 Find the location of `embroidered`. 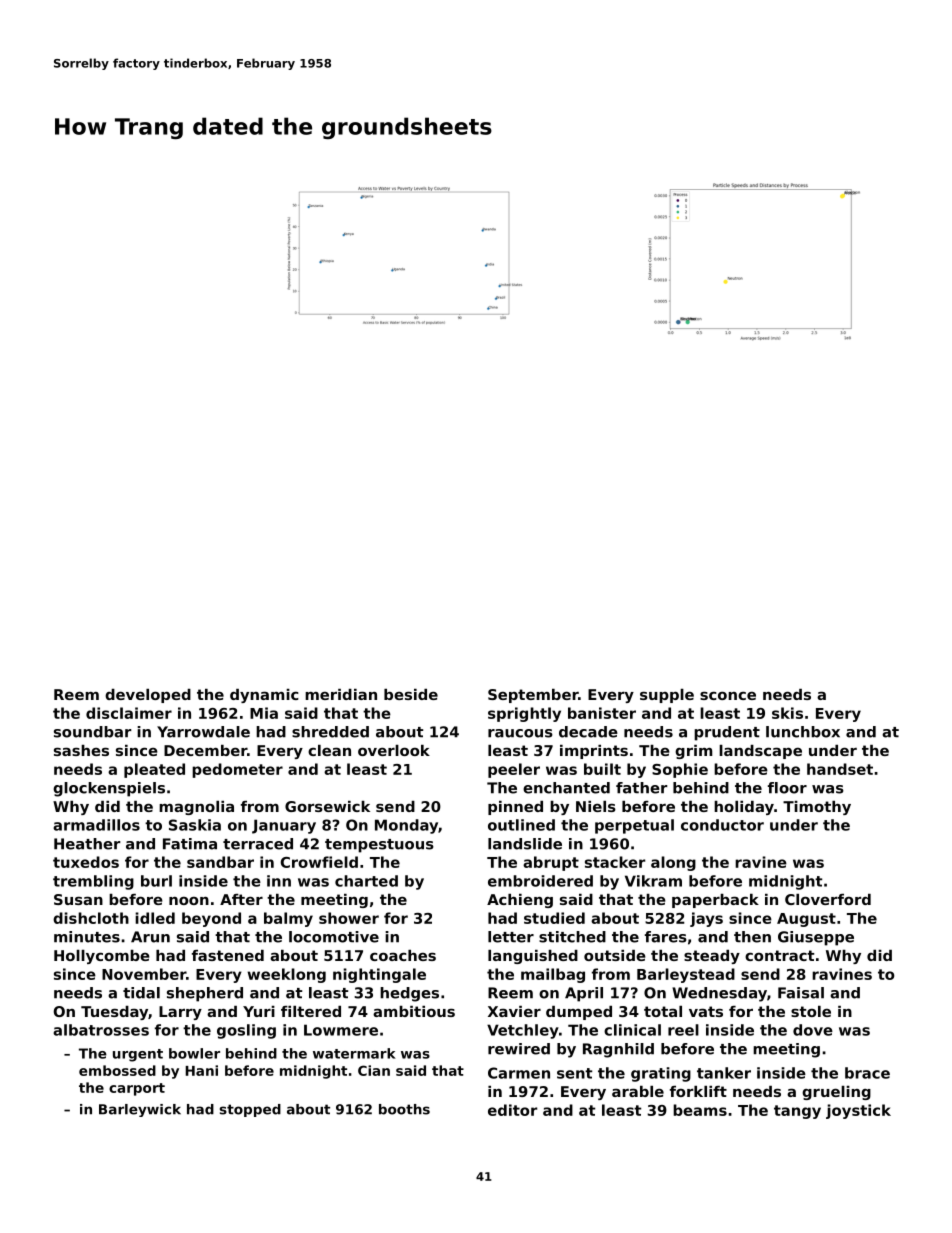

embroidered is located at coordinates (540, 881).
